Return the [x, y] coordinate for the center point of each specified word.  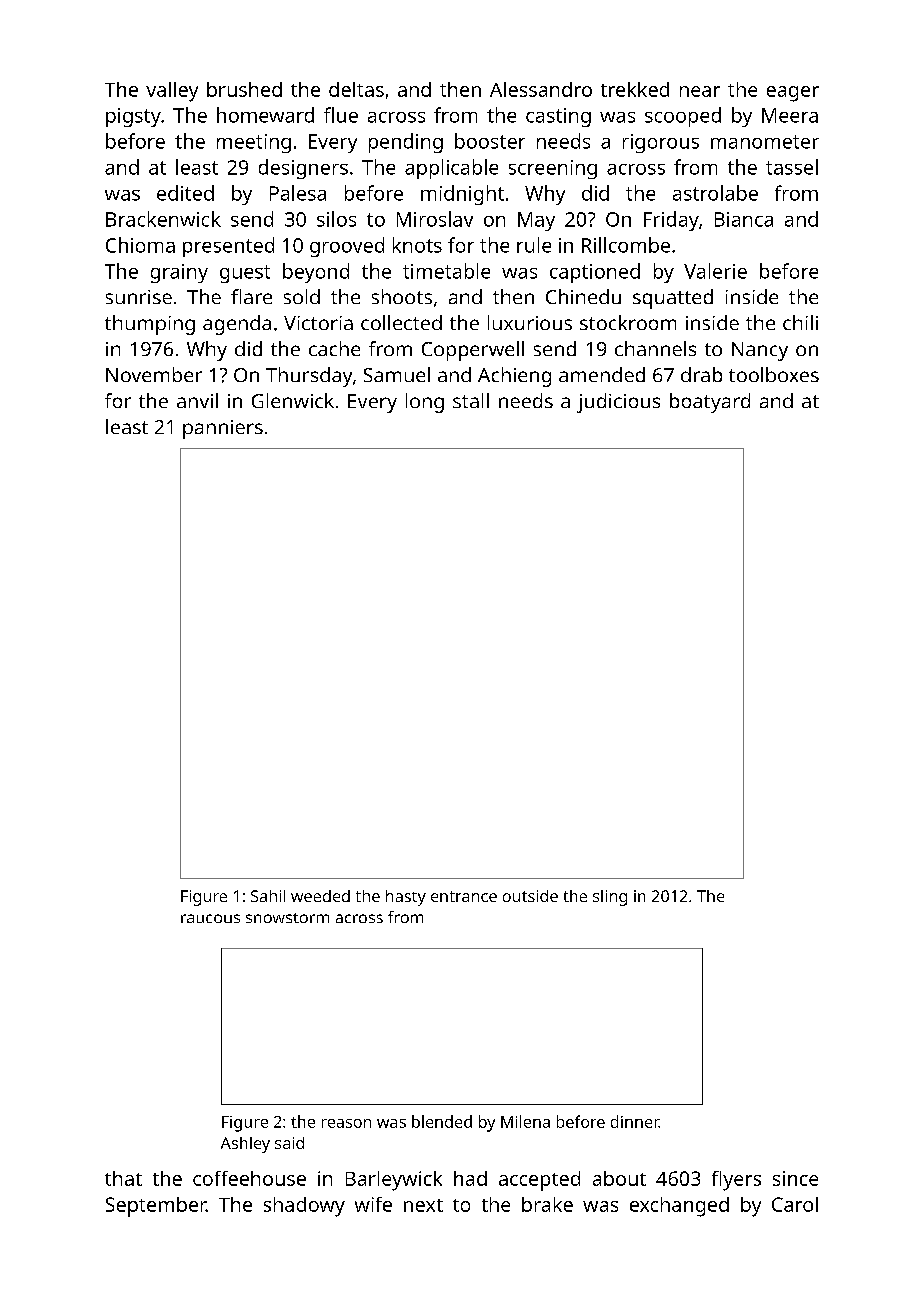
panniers [223, 429]
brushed [244, 89]
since [795, 1178]
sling [610, 898]
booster [490, 141]
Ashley [245, 1145]
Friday [671, 221]
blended [442, 1121]
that [123, 1178]
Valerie [715, 271]
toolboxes [774, 374]
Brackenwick [163, 219]
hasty [406, 898]
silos [336, 219]
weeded [320, 896]
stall [471, 400]
